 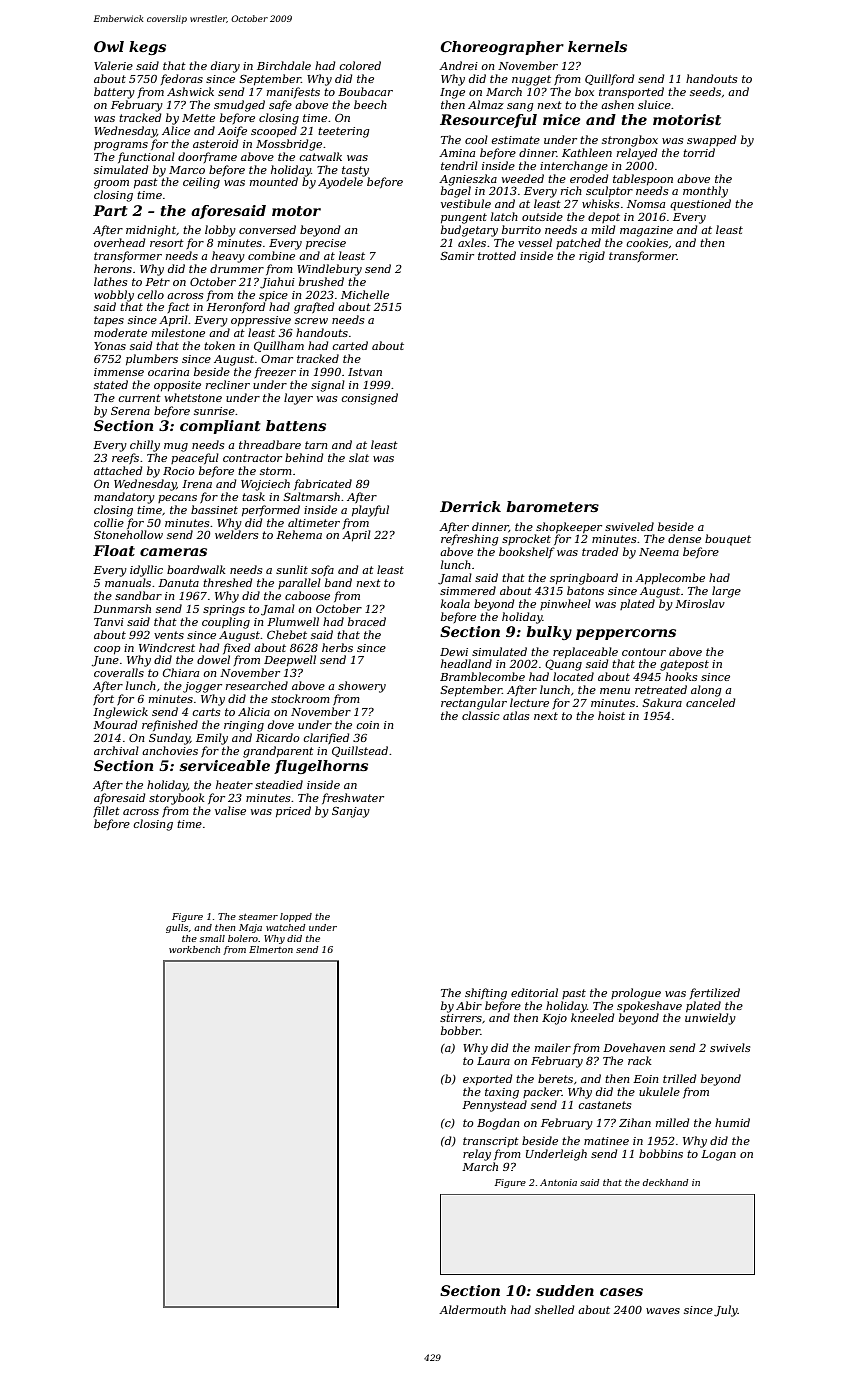 What do you see at coordinates (369, 399) in the screenshot?
I see `consigned` at bounding box center [369, 399].
